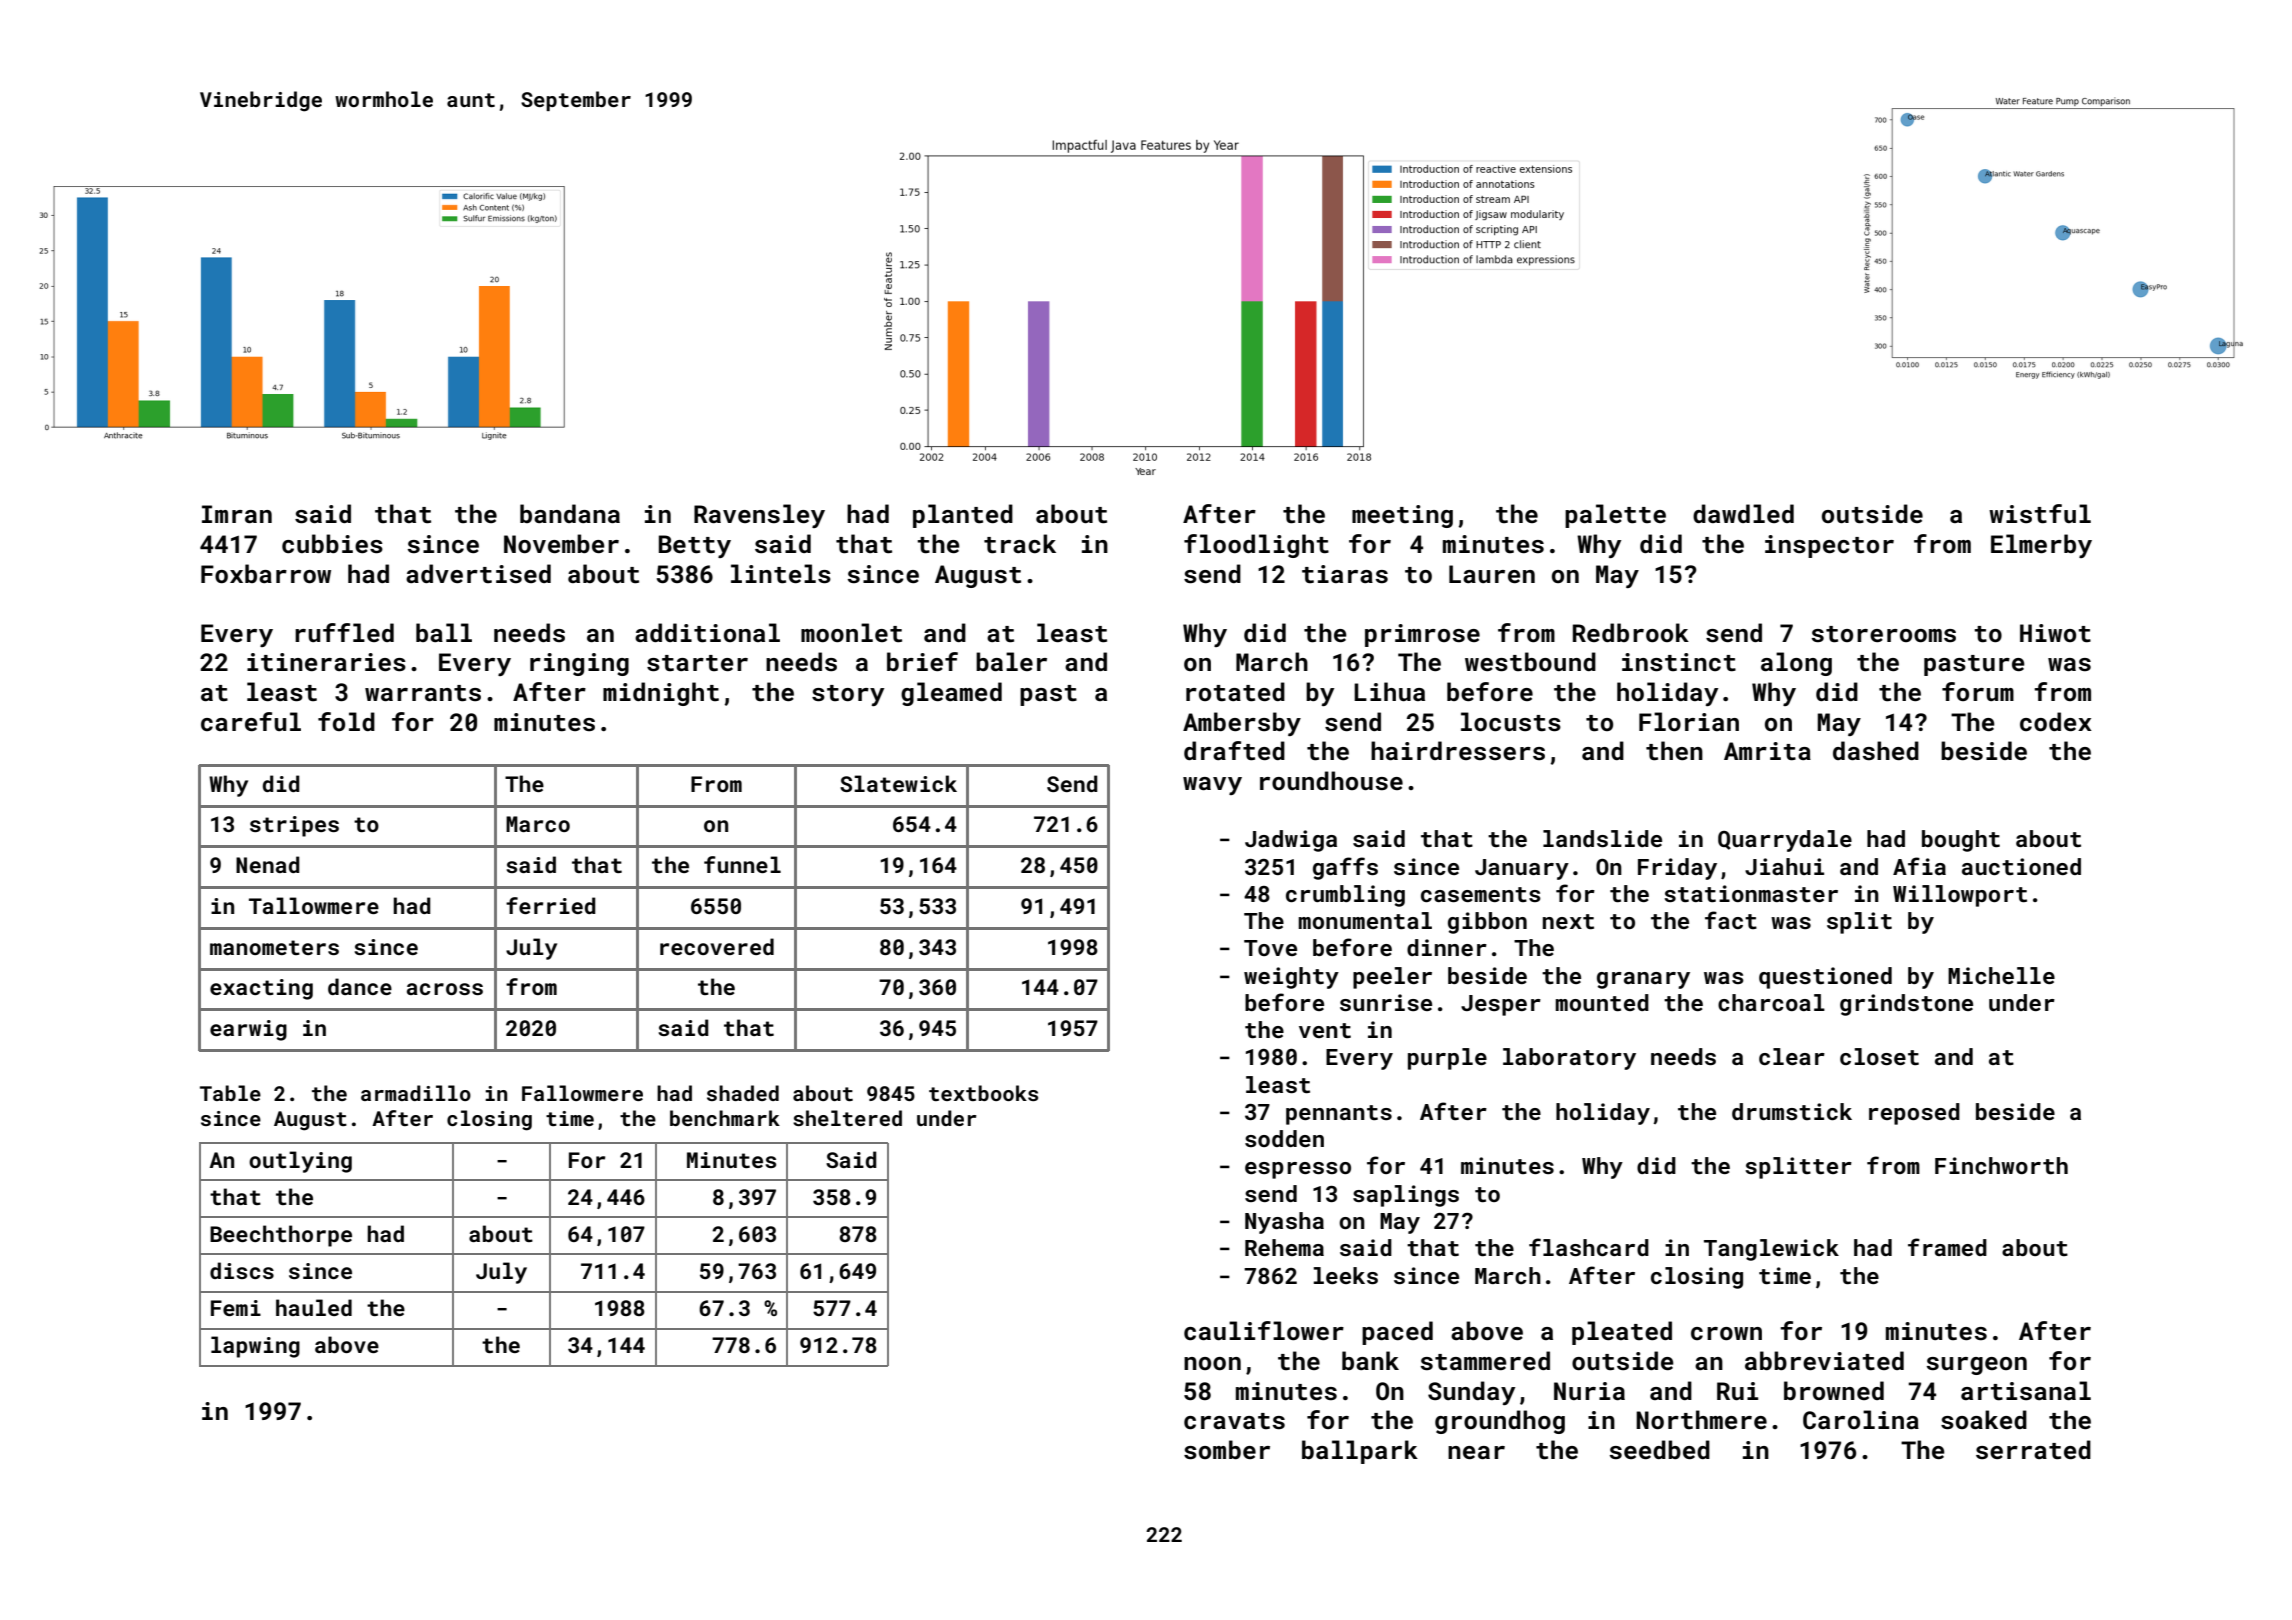  I want to click on lapwing, so click(255, 1347).
